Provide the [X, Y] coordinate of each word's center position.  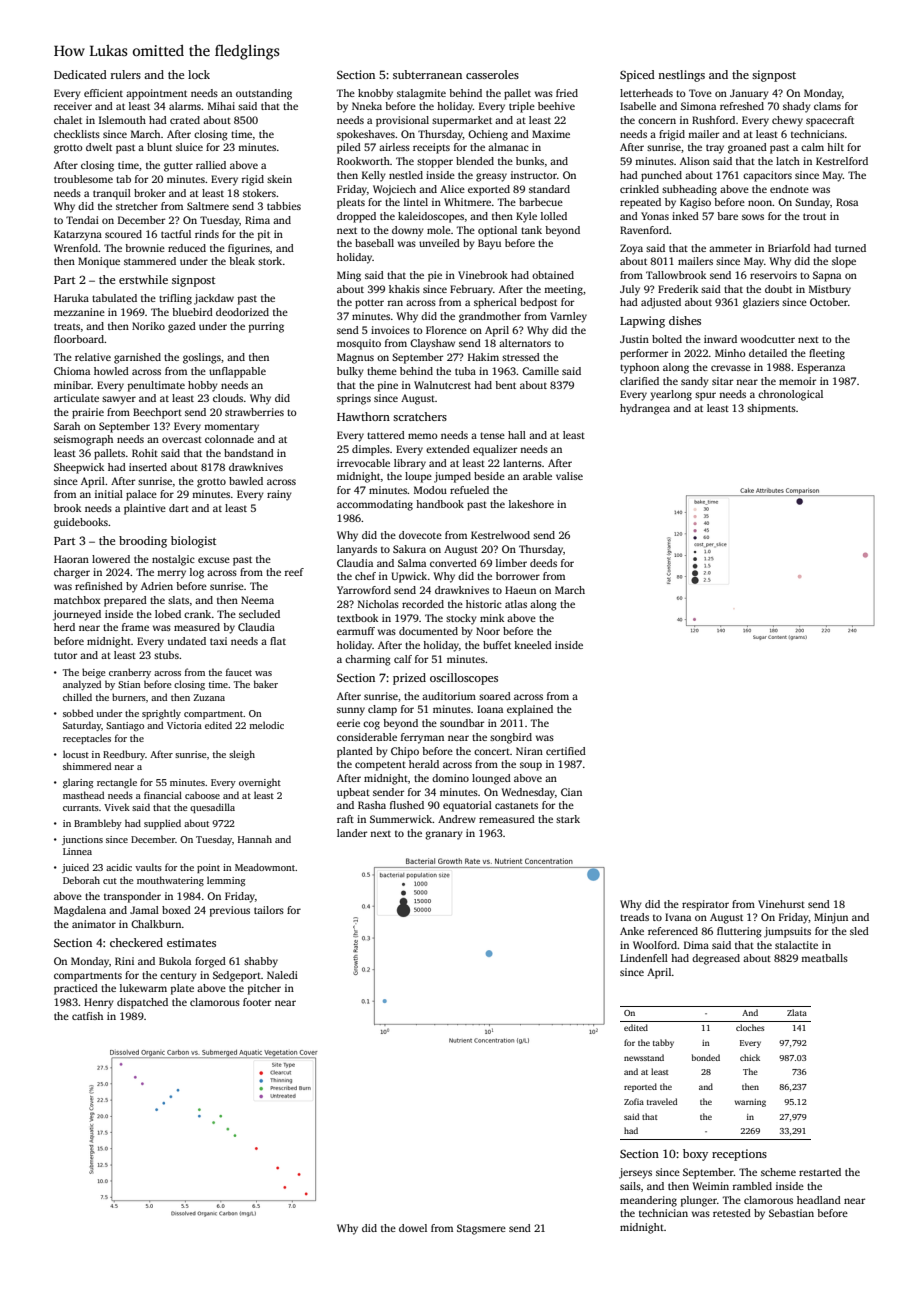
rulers [126, 74]
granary [444, 835]
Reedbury [124, 755]
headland [819, 1200]
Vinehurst [781, 904]
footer [257, 1002]
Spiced [637, 76]
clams [827, 106]
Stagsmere [481, 1229]
